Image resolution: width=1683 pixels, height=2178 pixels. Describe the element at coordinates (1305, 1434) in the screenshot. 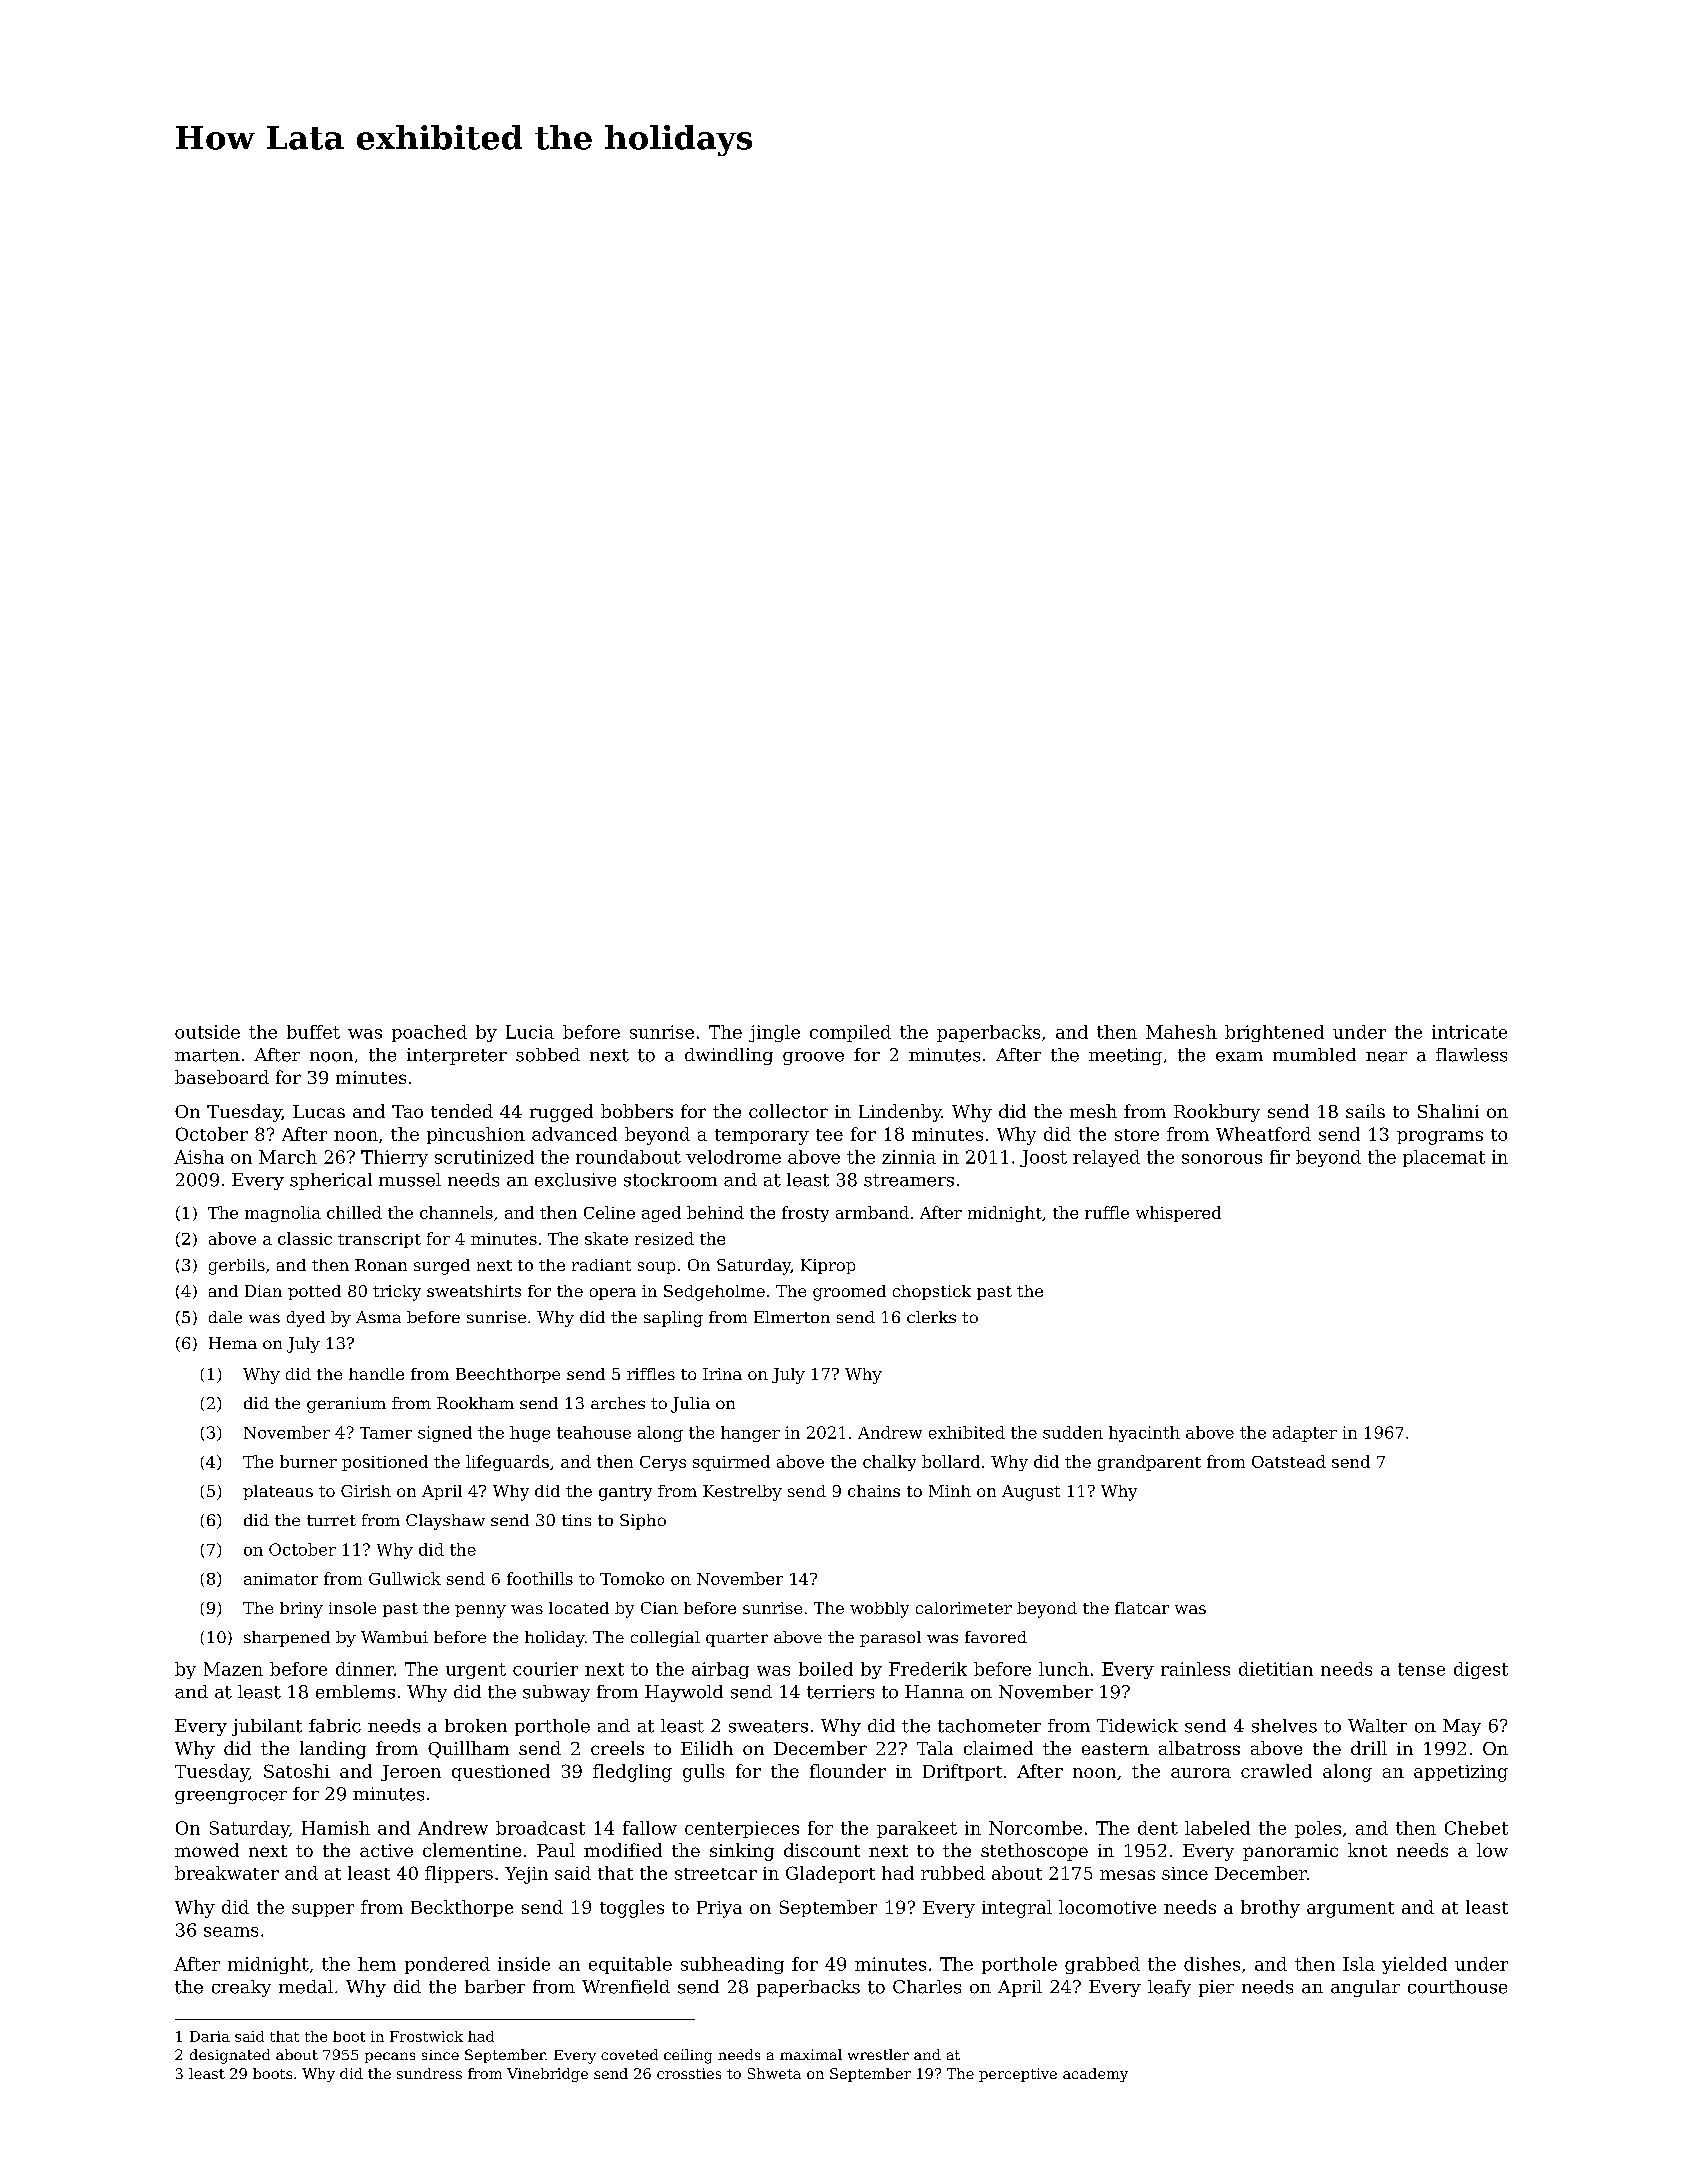

I see `adapter` at that location.
